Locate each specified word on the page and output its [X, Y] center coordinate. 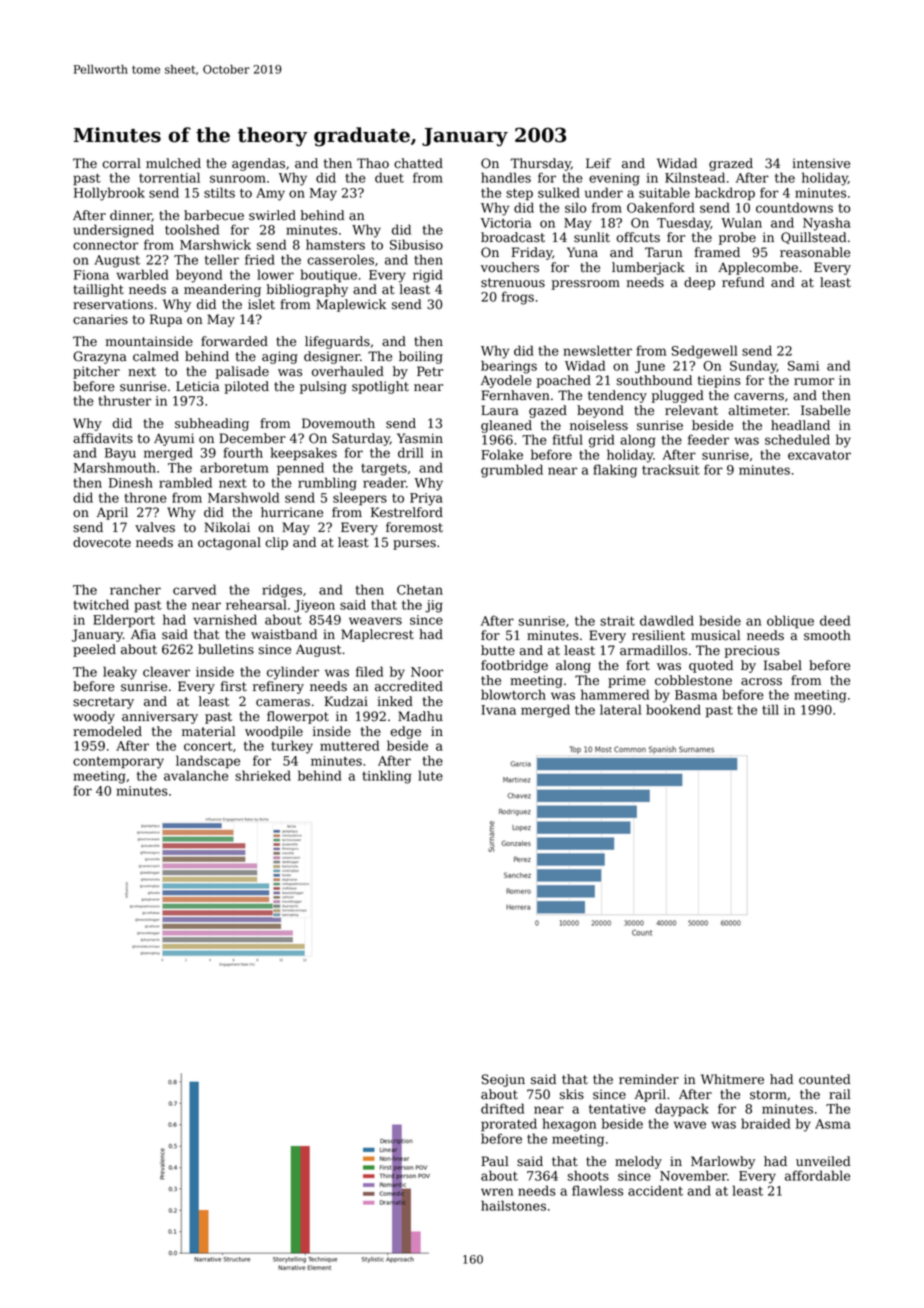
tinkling [386, 777]
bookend [673, 709]
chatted [418, 163]
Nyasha [826, 224]
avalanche [196, 775]
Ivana [498, 710]
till [770, 709]
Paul [495, 1161]
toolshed [192, 229]
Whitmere [732, 1079]
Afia [143, 634]
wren [497, 1192]
